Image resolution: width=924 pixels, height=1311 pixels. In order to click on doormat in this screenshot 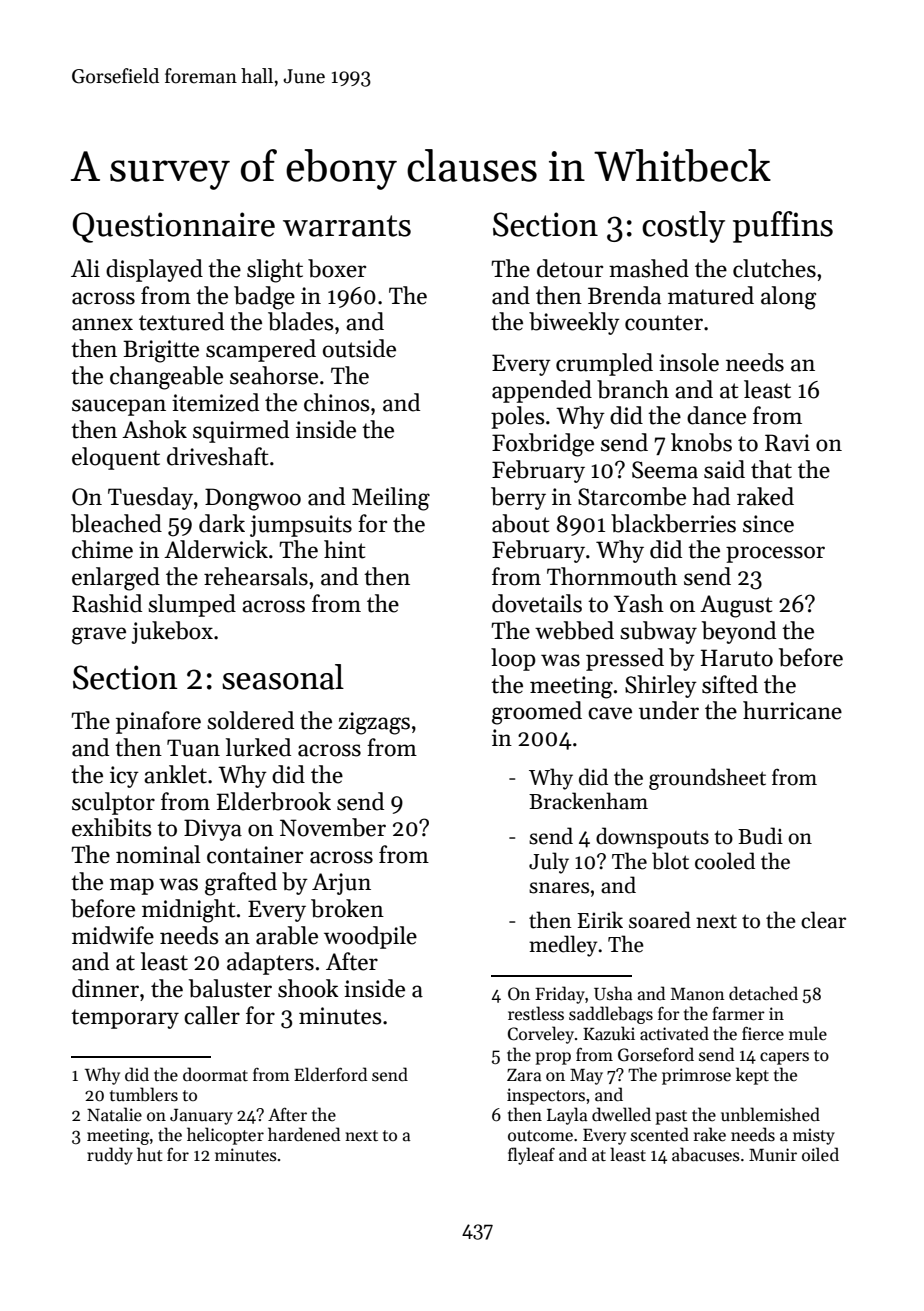, I will do `click(215, 1074)`.
